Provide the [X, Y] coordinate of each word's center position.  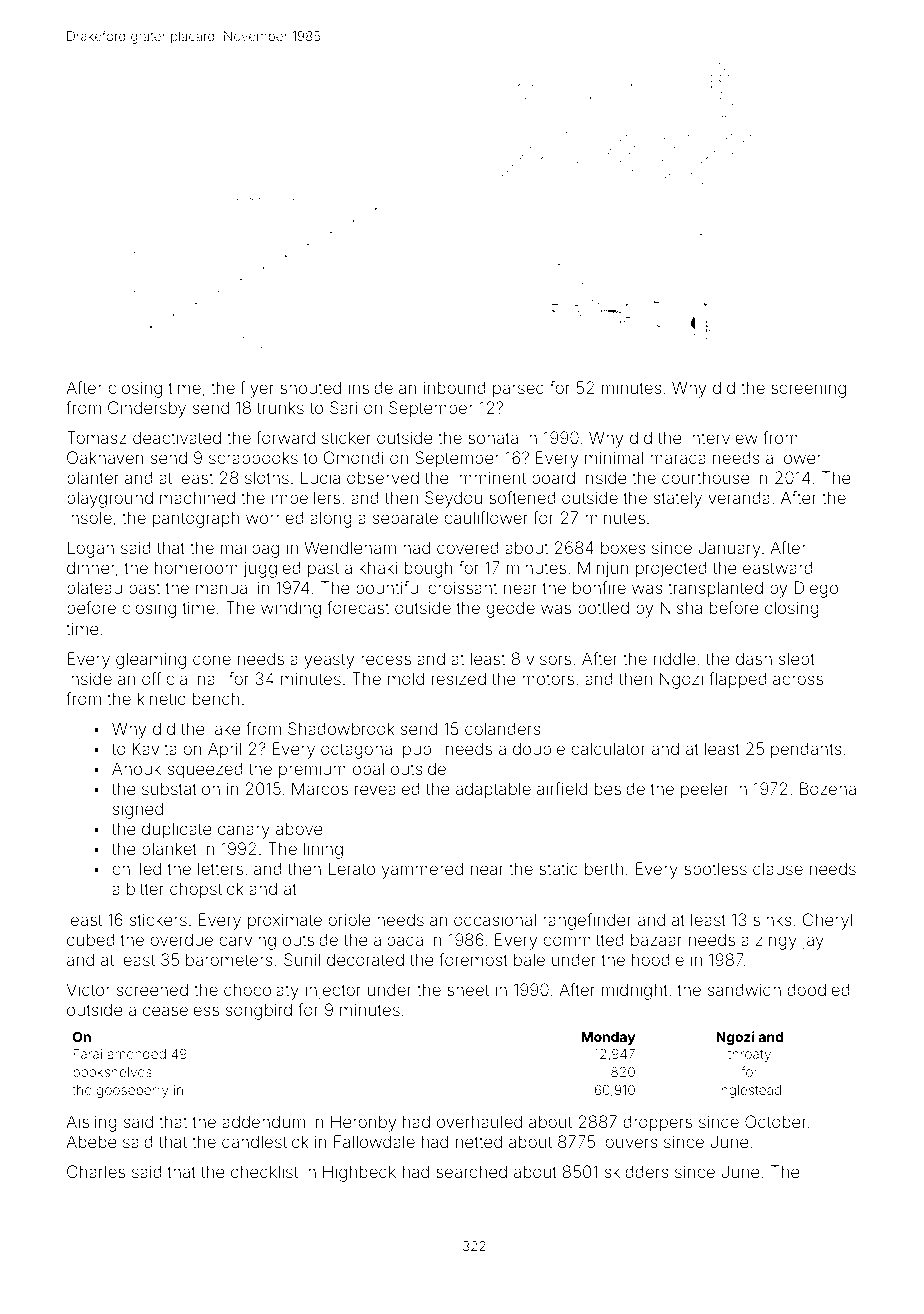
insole [89, 517]
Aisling [91, 1123]
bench [216, 698]
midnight [635, 991]
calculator [608, 748]
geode [510, 609]
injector [333, 991]
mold [406, 678]
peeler [705, 790]
